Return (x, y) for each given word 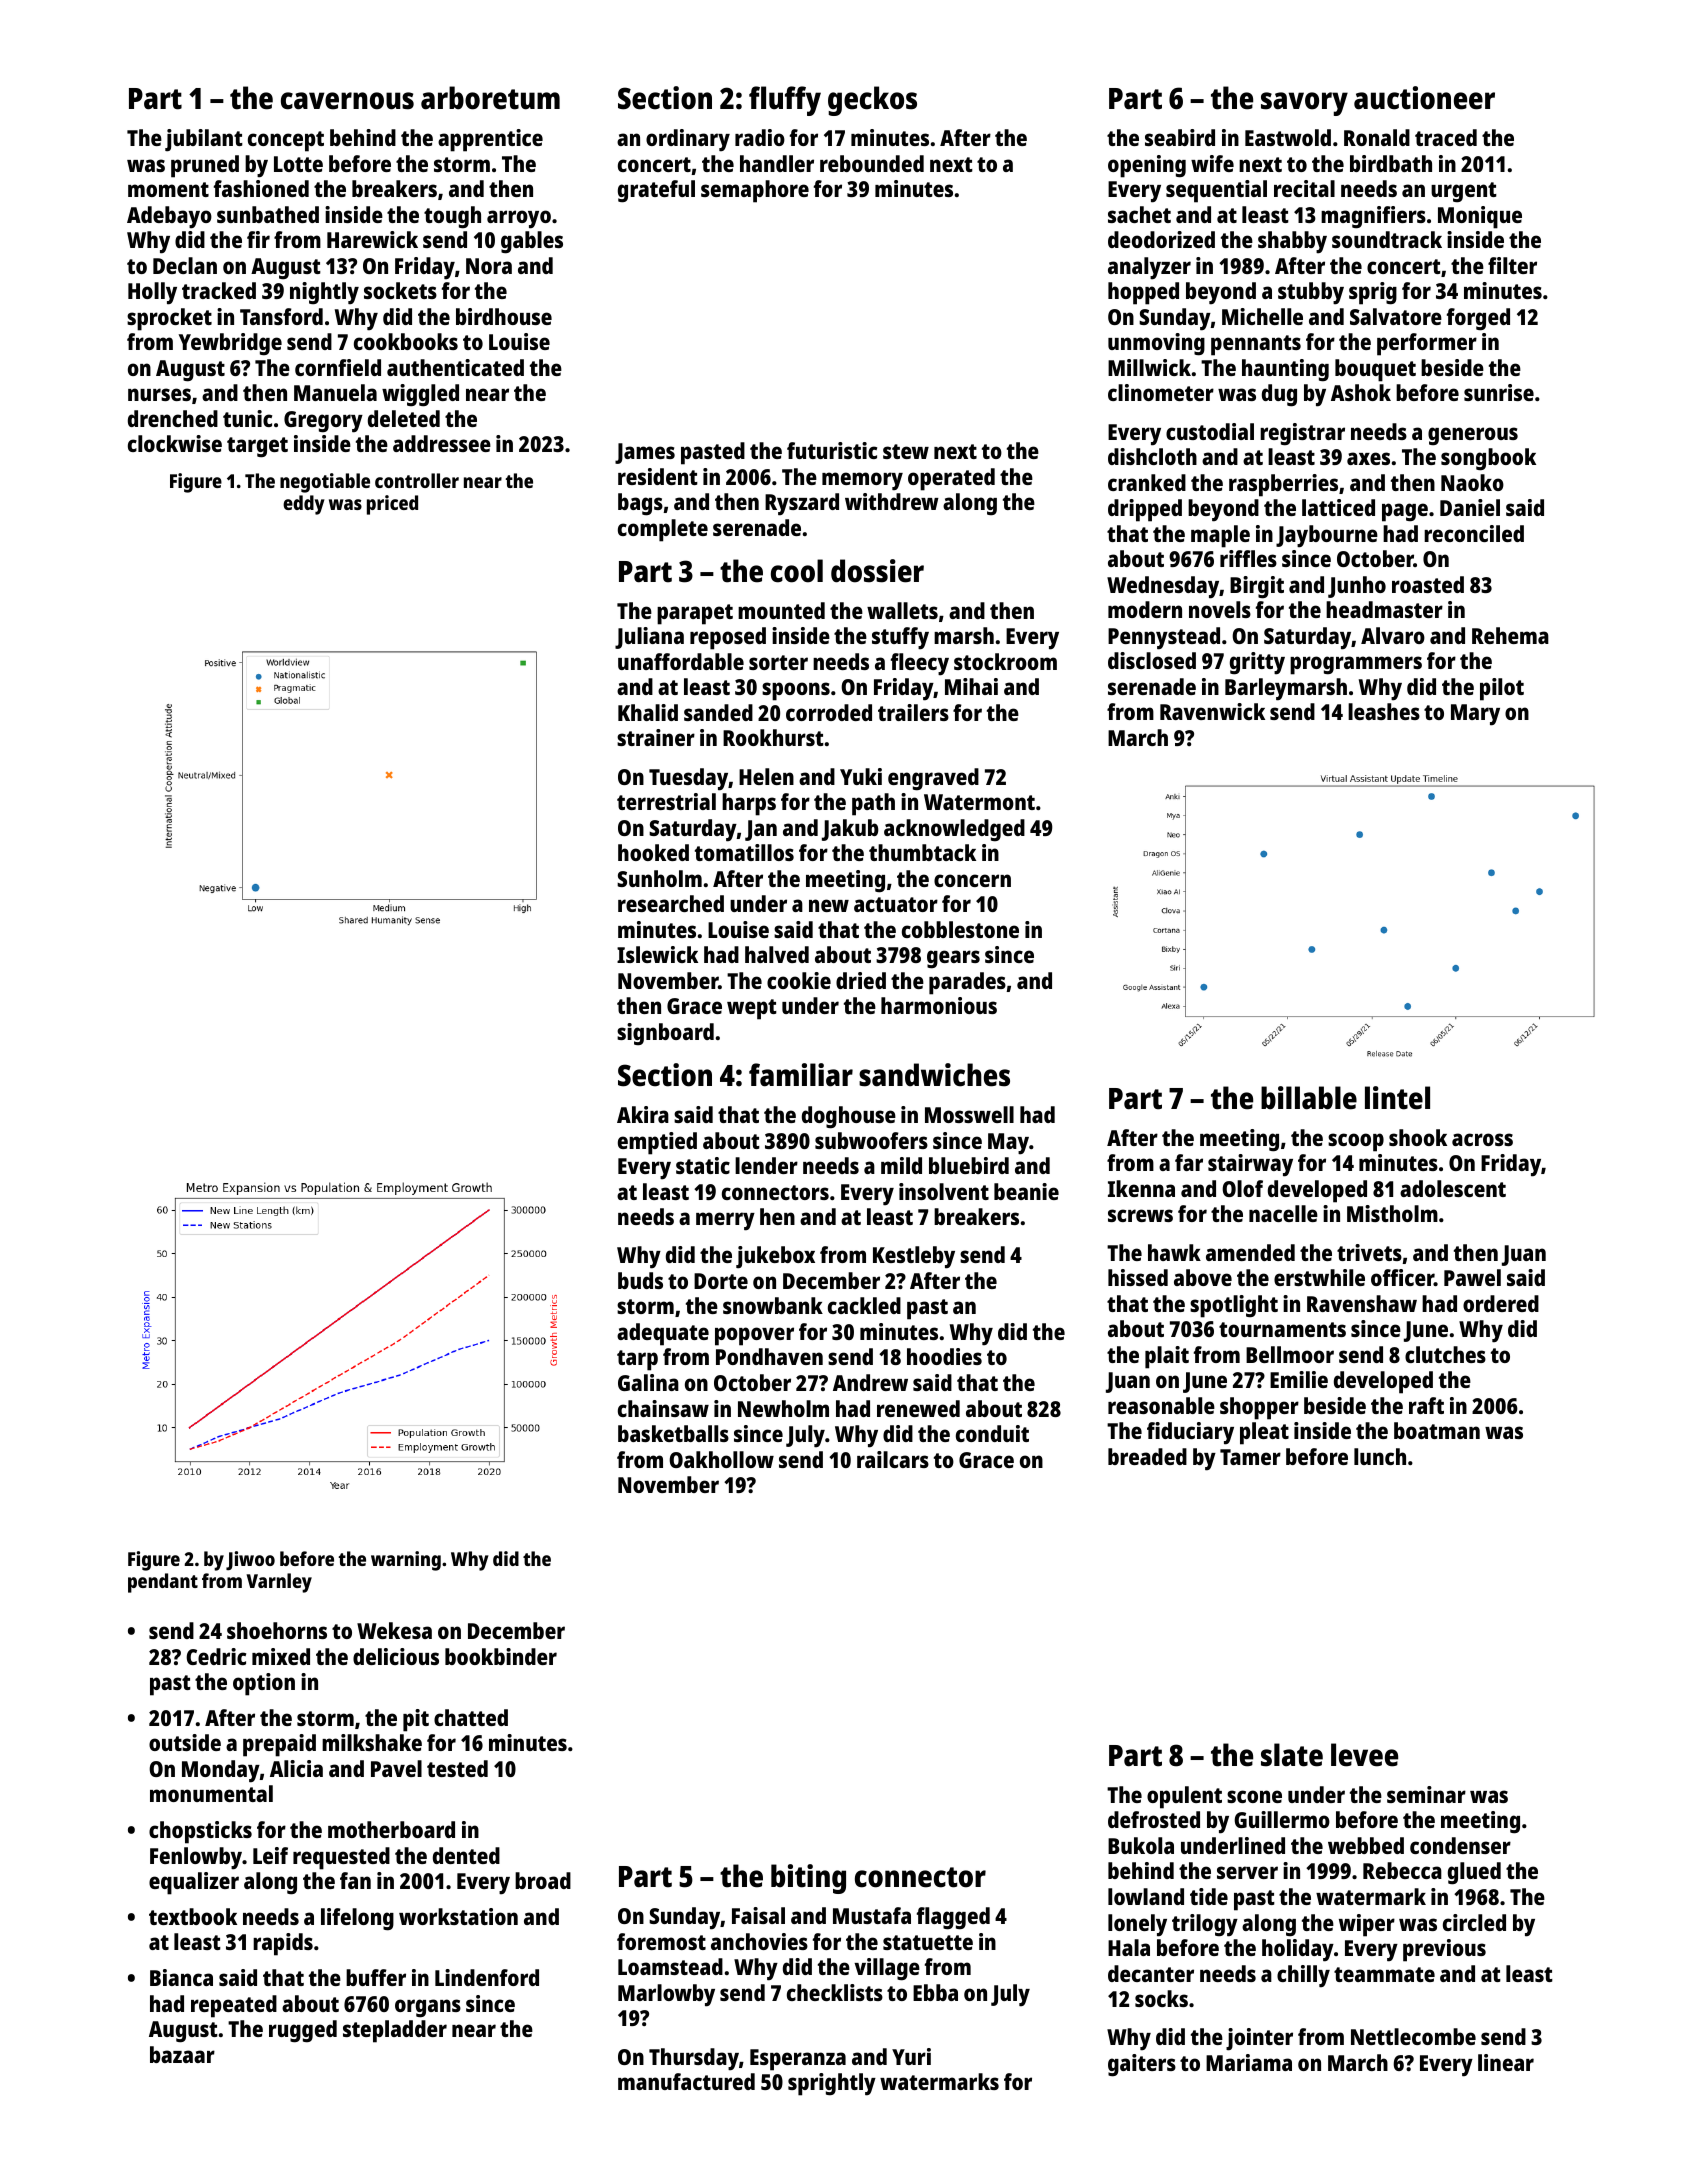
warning (406, 1561)
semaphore (755, 191)
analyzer (1149, 268)
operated (951, 479)
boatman (1437, 1430)
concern (972, 880)
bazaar (182, 2054)
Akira (643, 1114)
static (703, 1165)
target (257, 447)
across (1482, 1139)
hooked (653, 852)
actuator (896, 904)
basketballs (673, 1433)
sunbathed (268, 214)
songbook (1488, 459)
